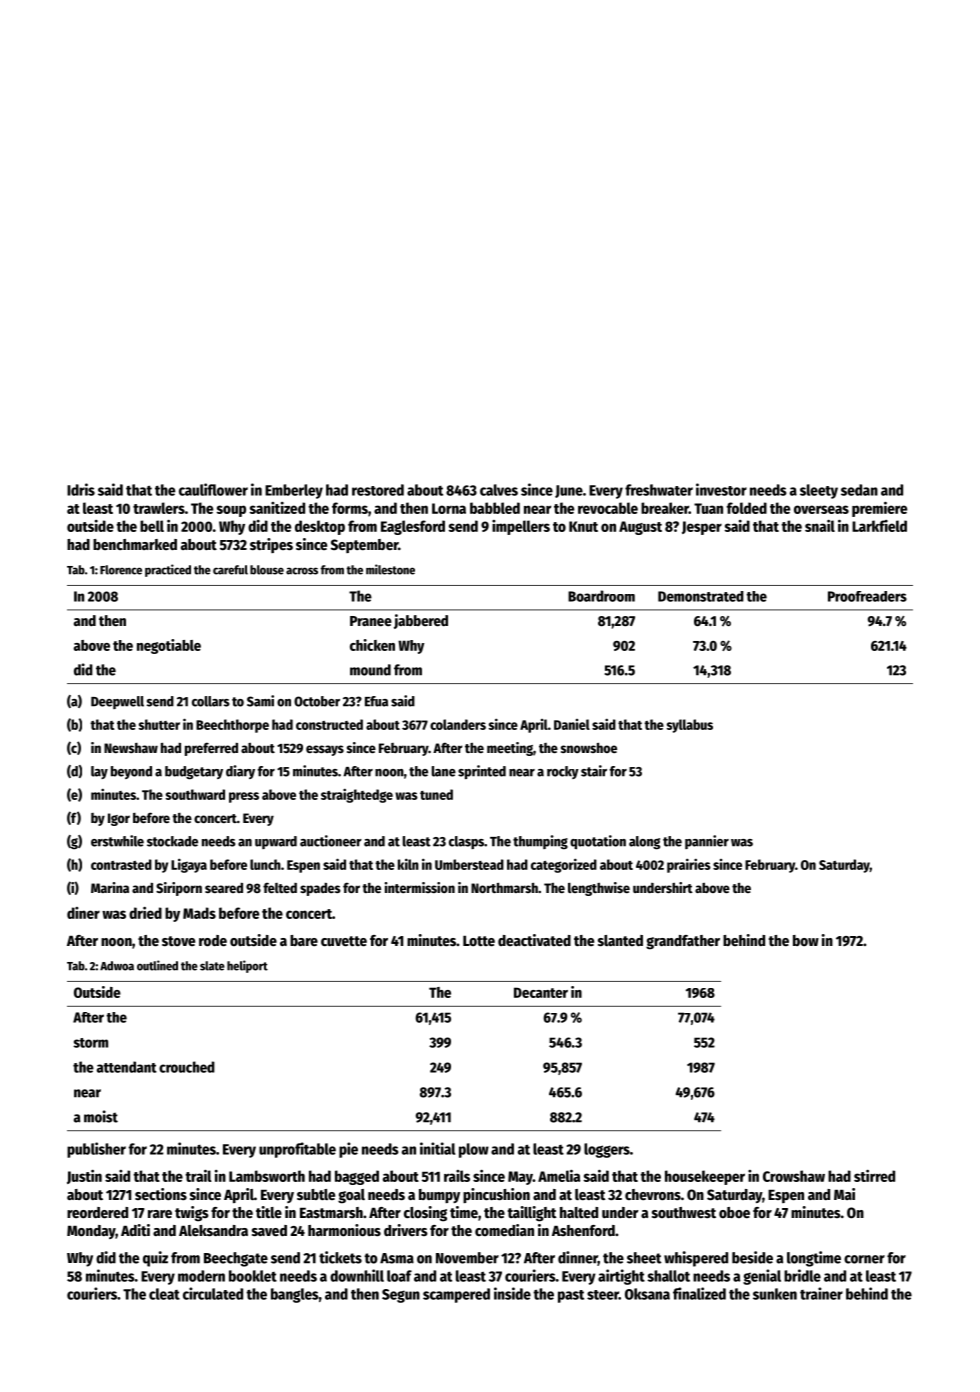  What do you see at coordinates (437, 1148) in the screenshot?
I see `initial` at bounding box center [437, 1148].
